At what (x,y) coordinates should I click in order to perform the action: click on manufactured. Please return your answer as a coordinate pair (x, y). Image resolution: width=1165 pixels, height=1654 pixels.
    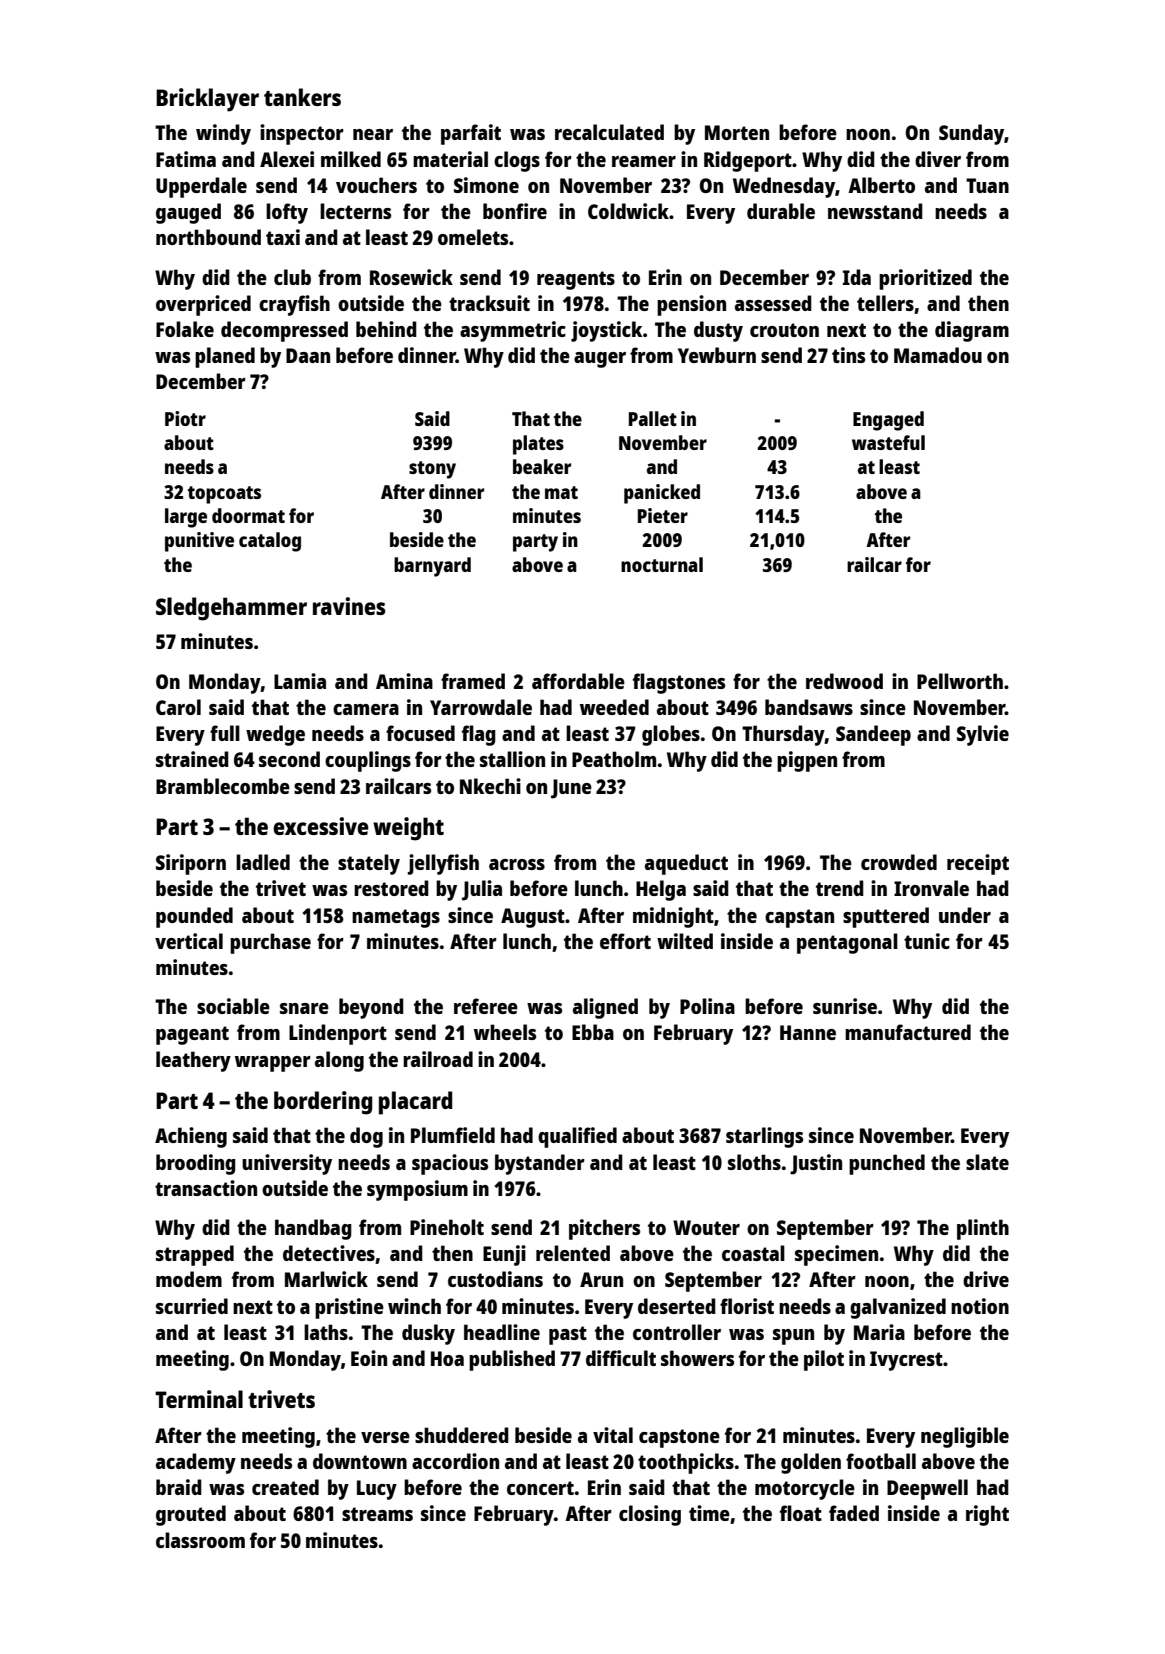
    Looking at the image, I should click on (908, 1032).
